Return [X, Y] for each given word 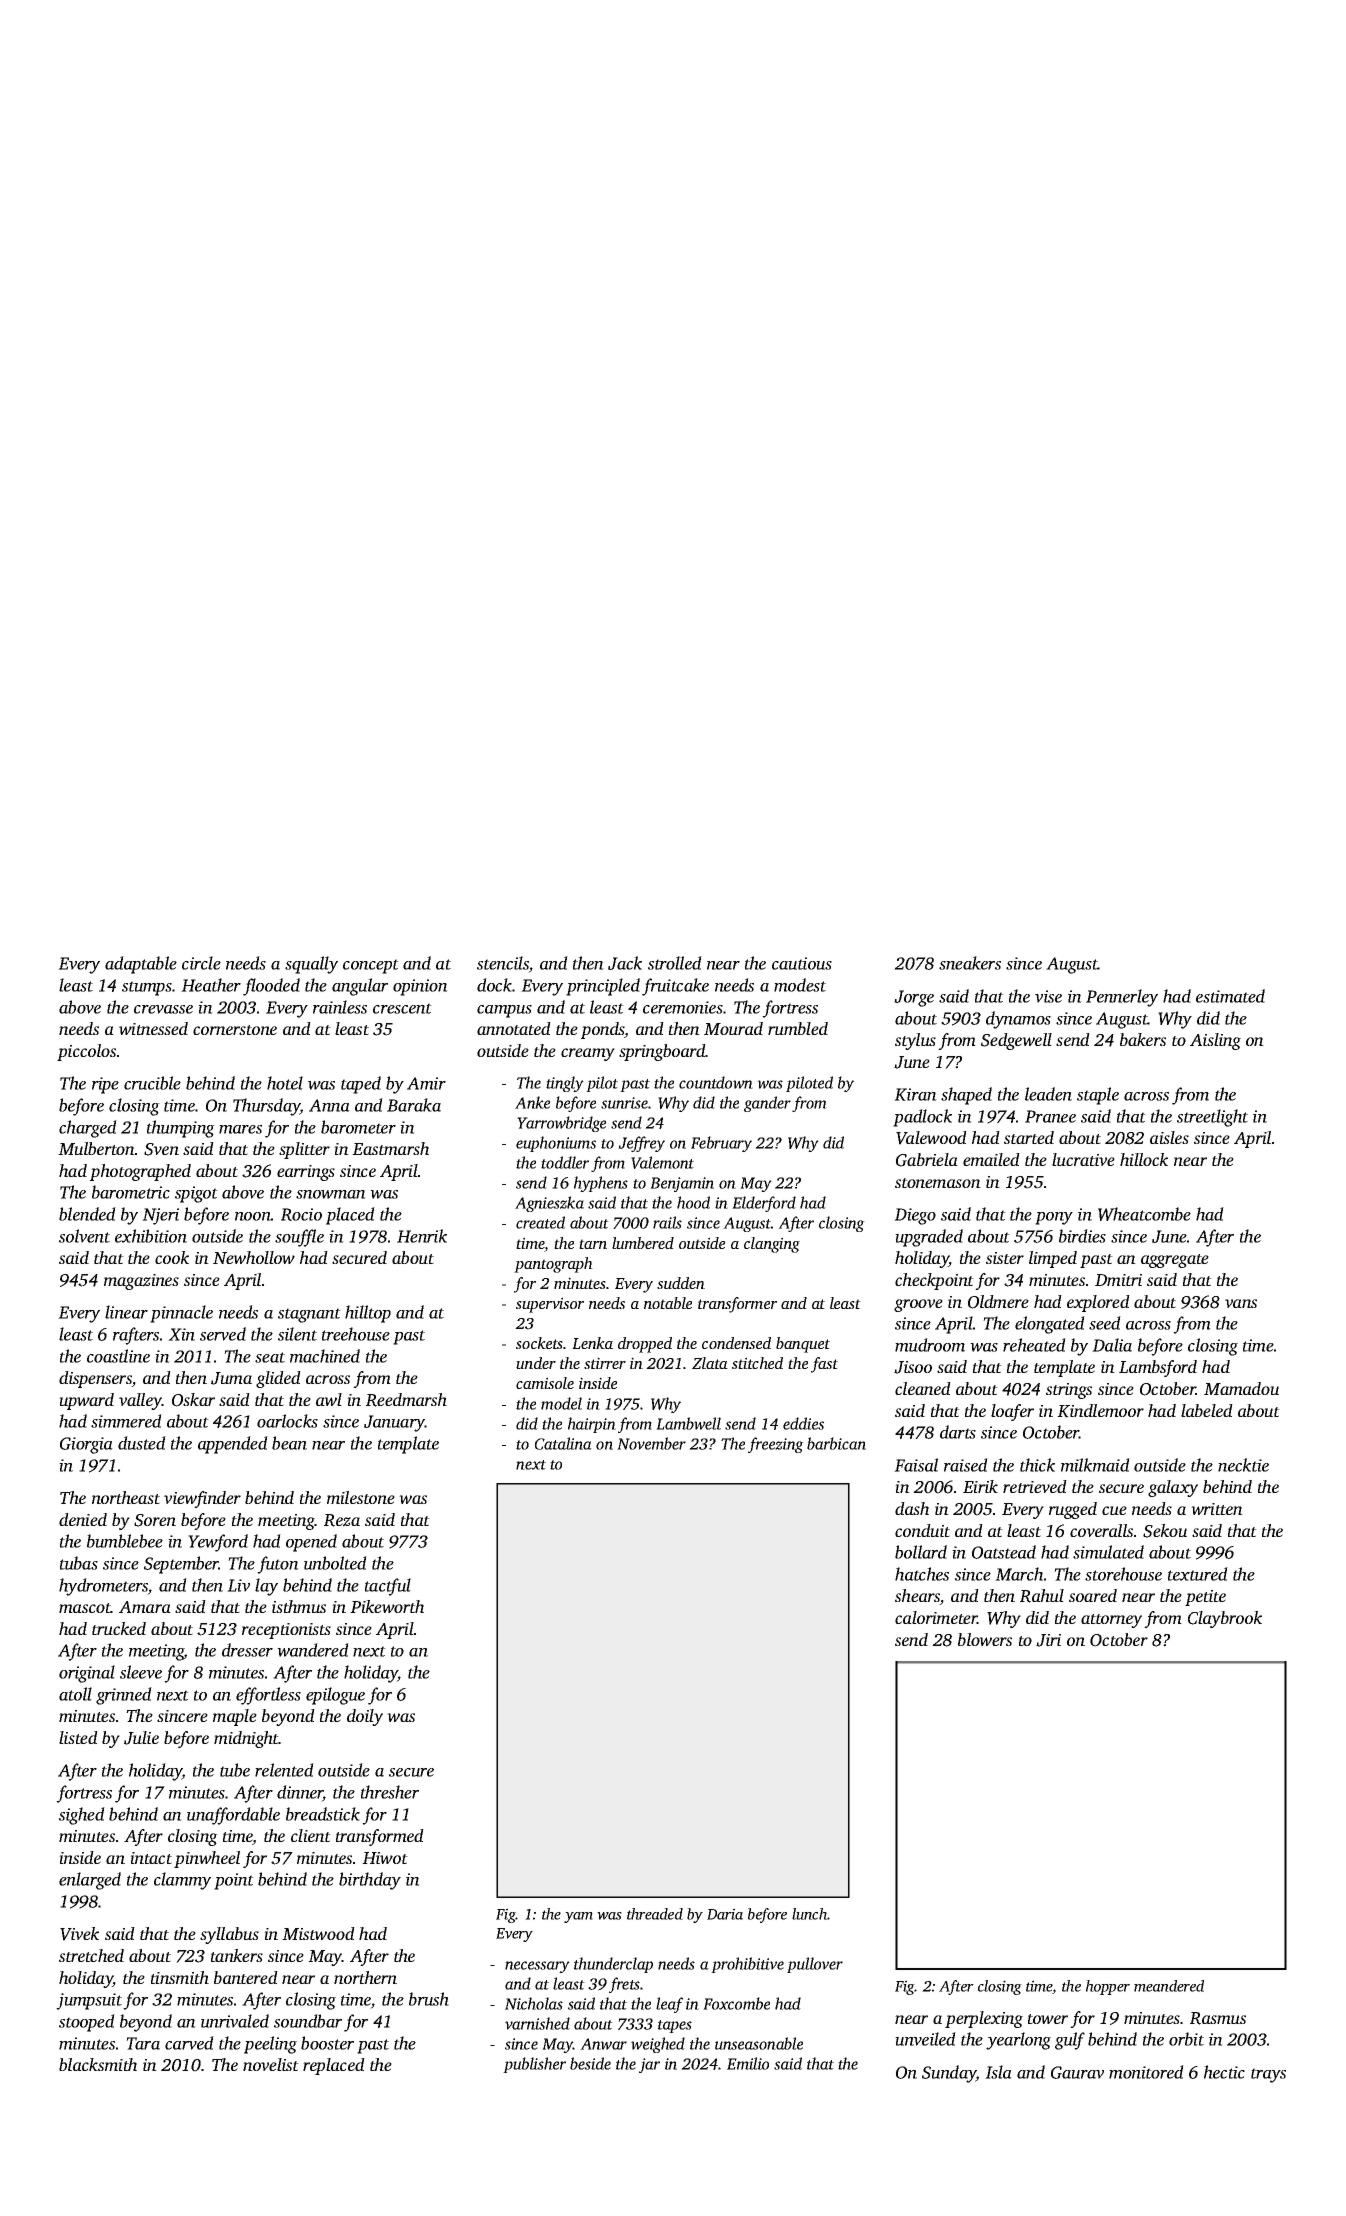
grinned [124, 1696]
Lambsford [1158, 1368]
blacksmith [98, 2064]
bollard [921, 1552]
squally [311, 965]
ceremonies [683, 1007]
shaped [966, 1096]
